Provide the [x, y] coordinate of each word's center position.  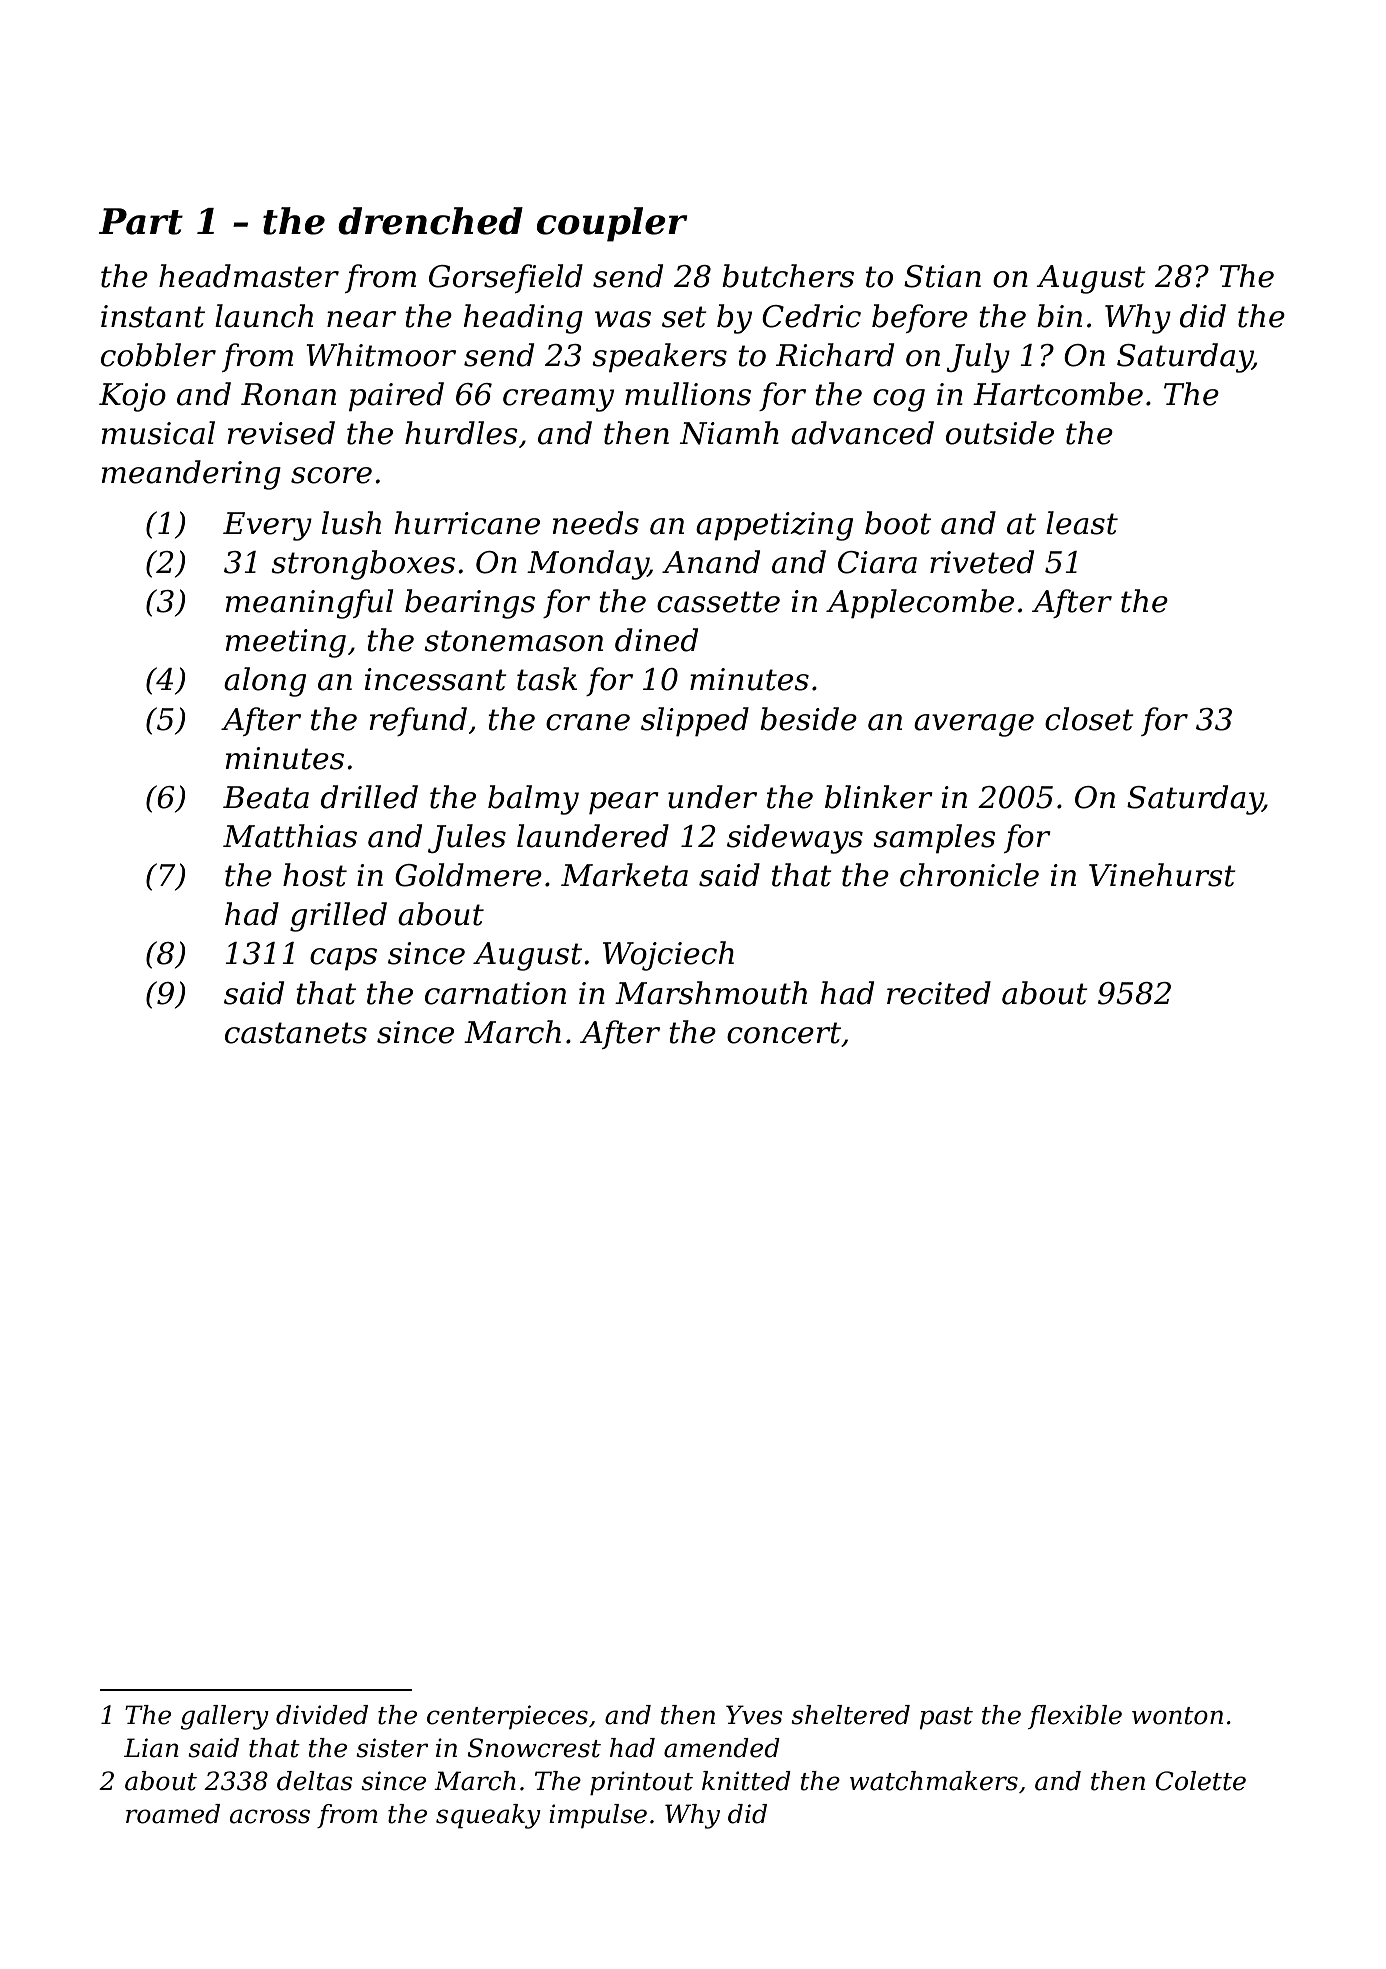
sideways [795, 839]
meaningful [309, 604]
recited [939, 993]
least [1082, 523]
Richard [835, 355]
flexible [1075, 1717]
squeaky [488, 1816]
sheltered [850, 1715]
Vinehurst [1162, 875]
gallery [225, 1717]
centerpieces [507, 1717]
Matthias [290, 836]
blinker [879, 797]
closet [1089, 719]
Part [141, 221]
